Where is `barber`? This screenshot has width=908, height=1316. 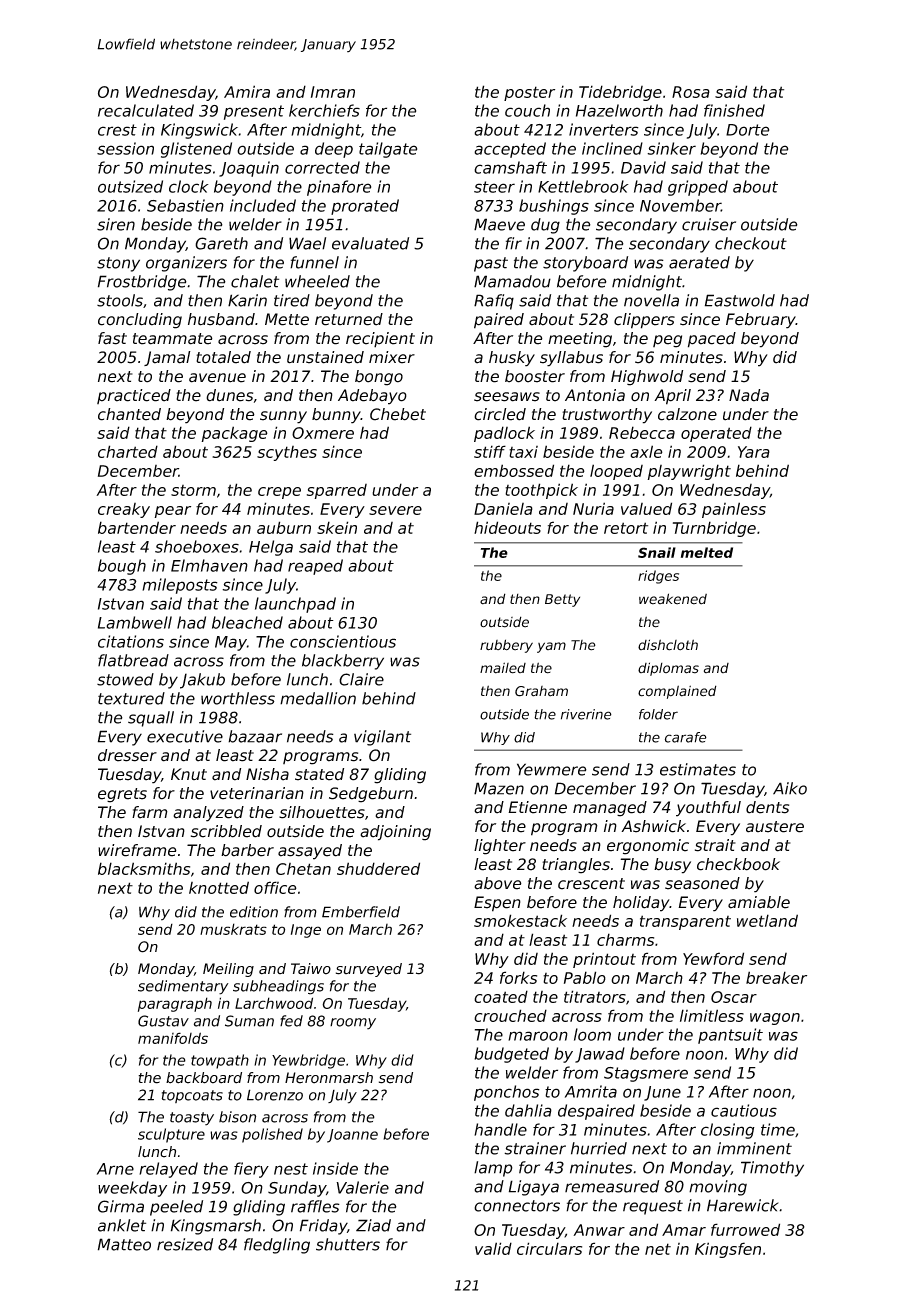
barber is located at coordinates (247, 850).
